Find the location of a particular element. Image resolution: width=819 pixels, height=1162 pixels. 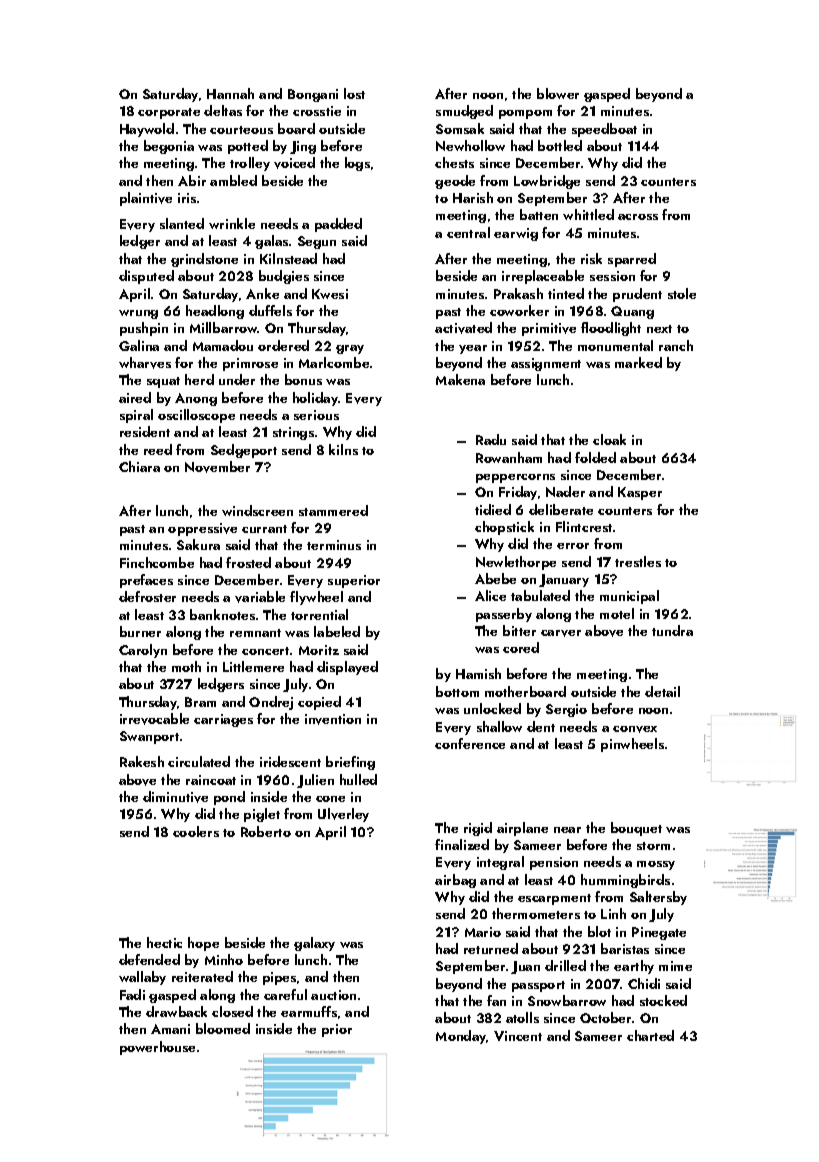

ranch is located at coordinates (676, 345).
